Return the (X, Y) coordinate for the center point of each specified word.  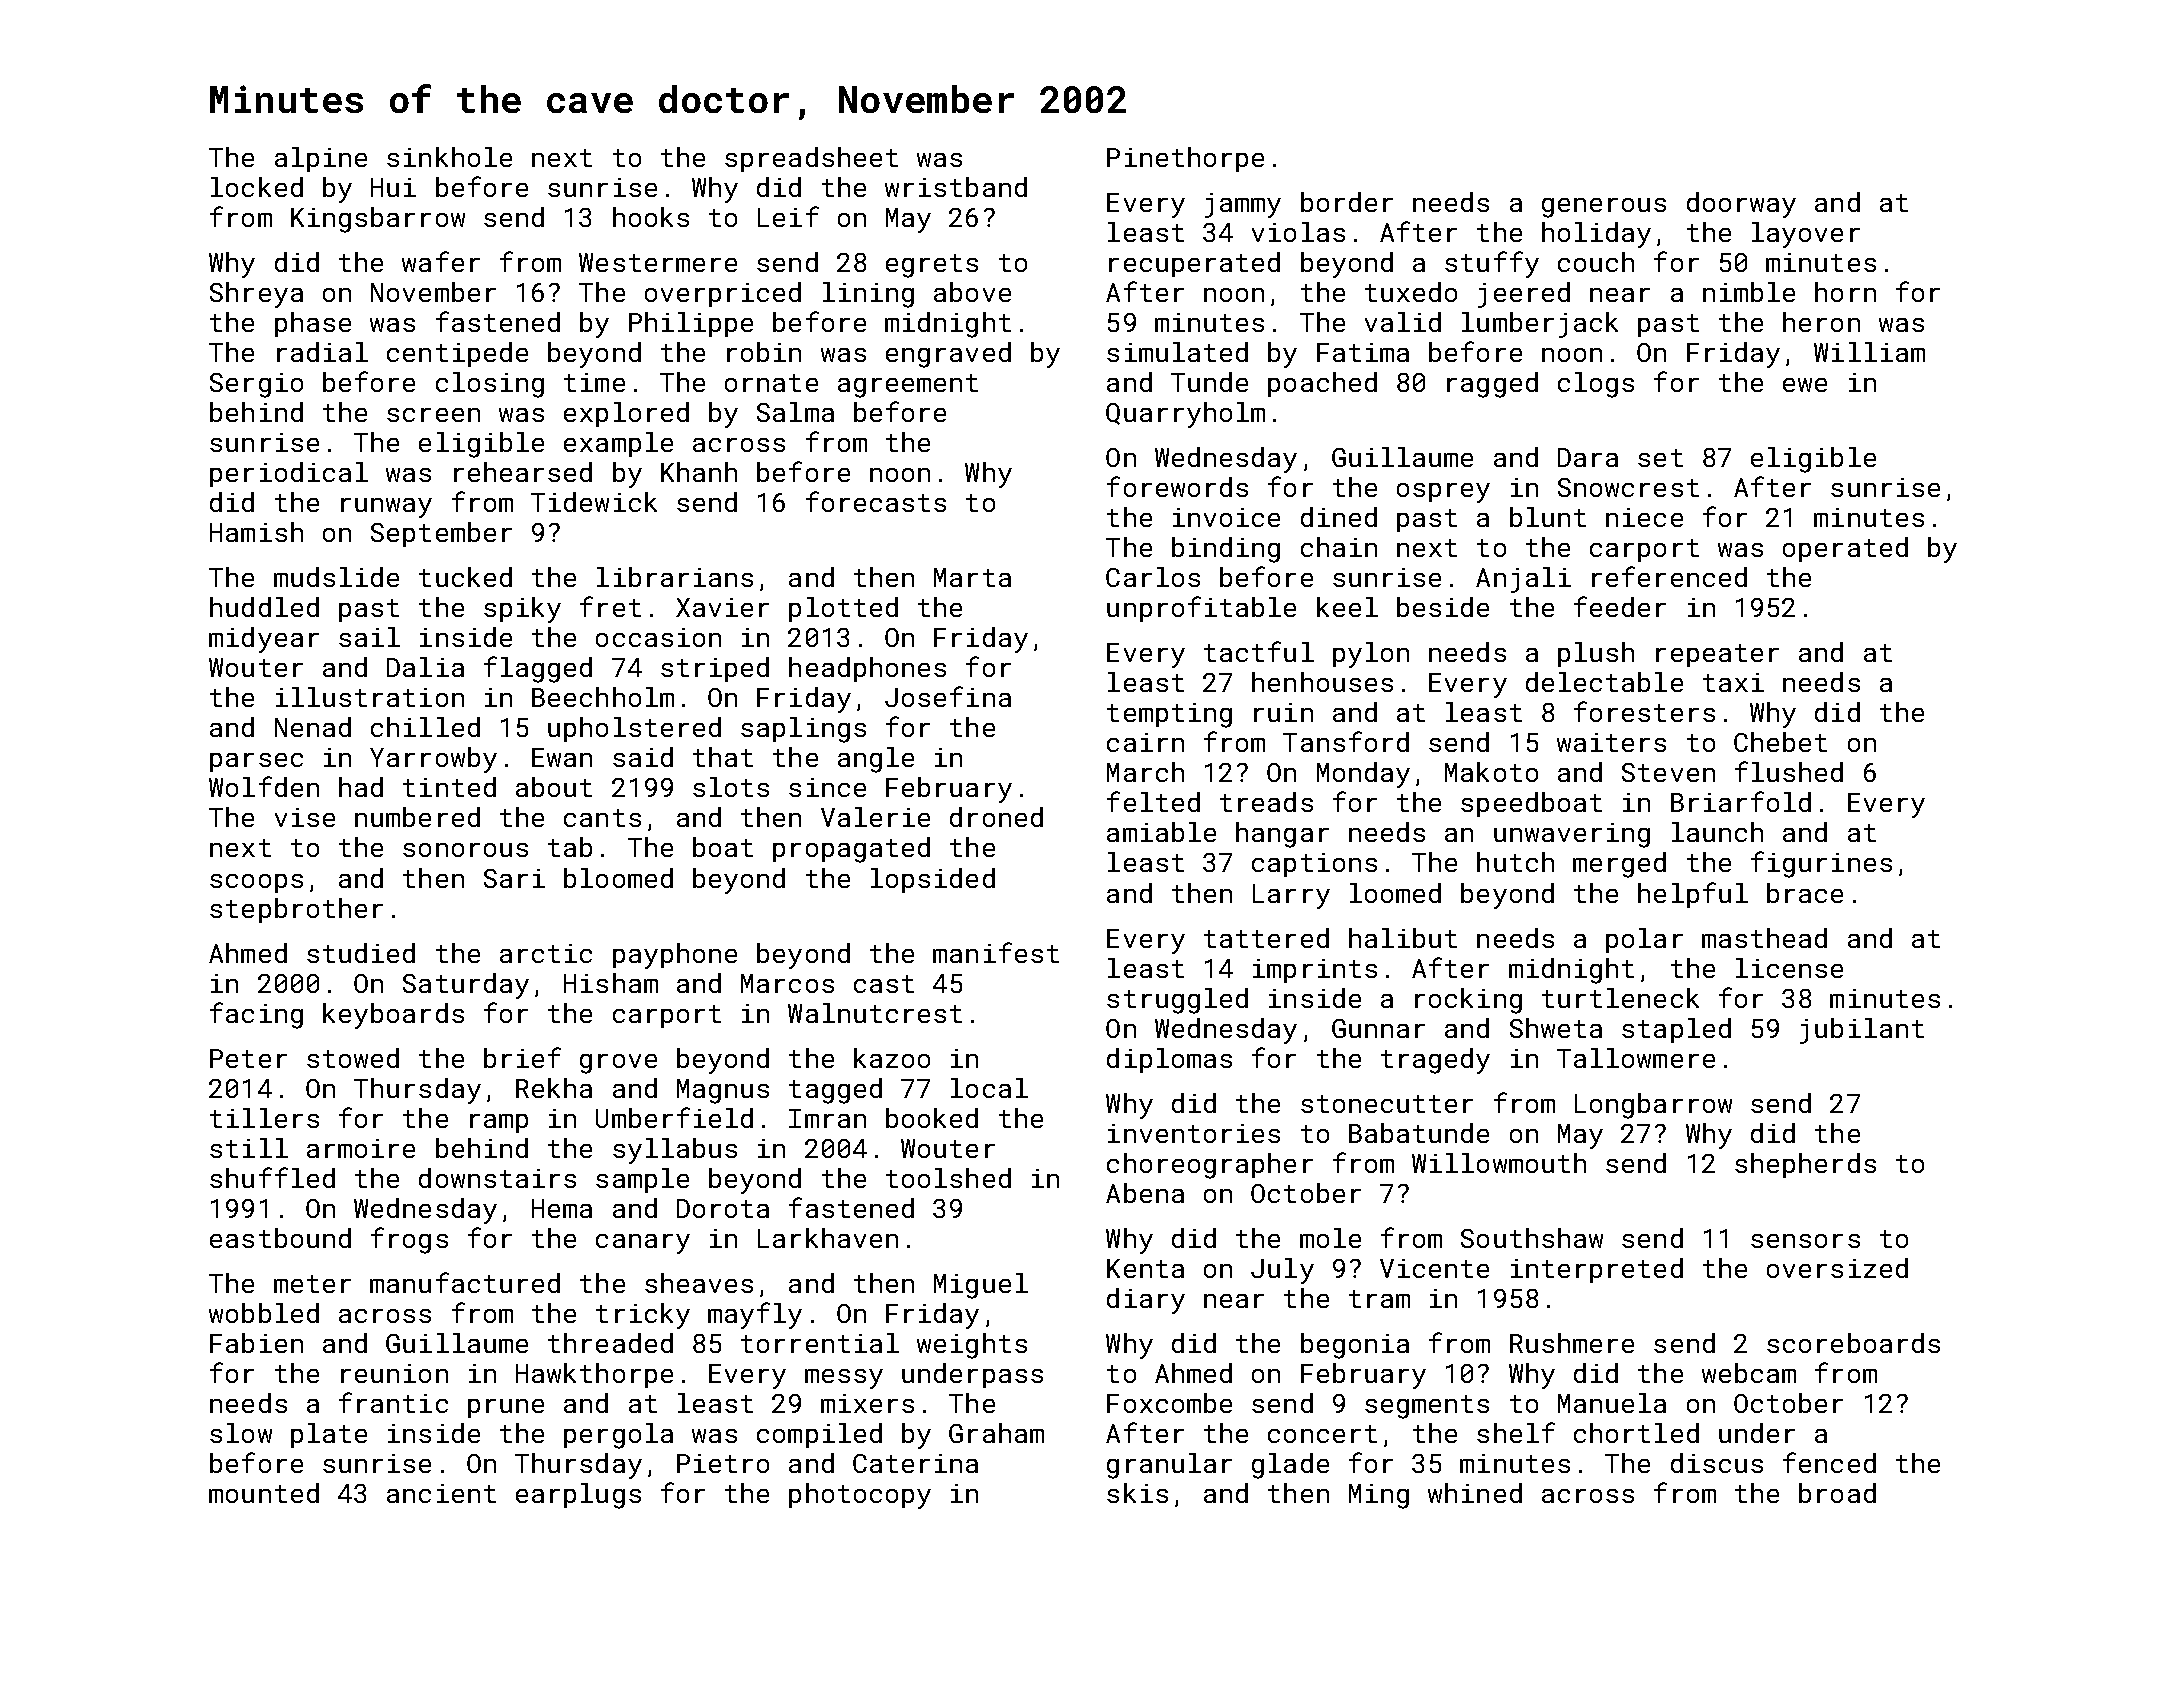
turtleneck (1620, 998)
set (1660, 458)
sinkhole (449, 157)
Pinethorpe (1185, 159)
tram (1379, 1299)
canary (643, 1244)
